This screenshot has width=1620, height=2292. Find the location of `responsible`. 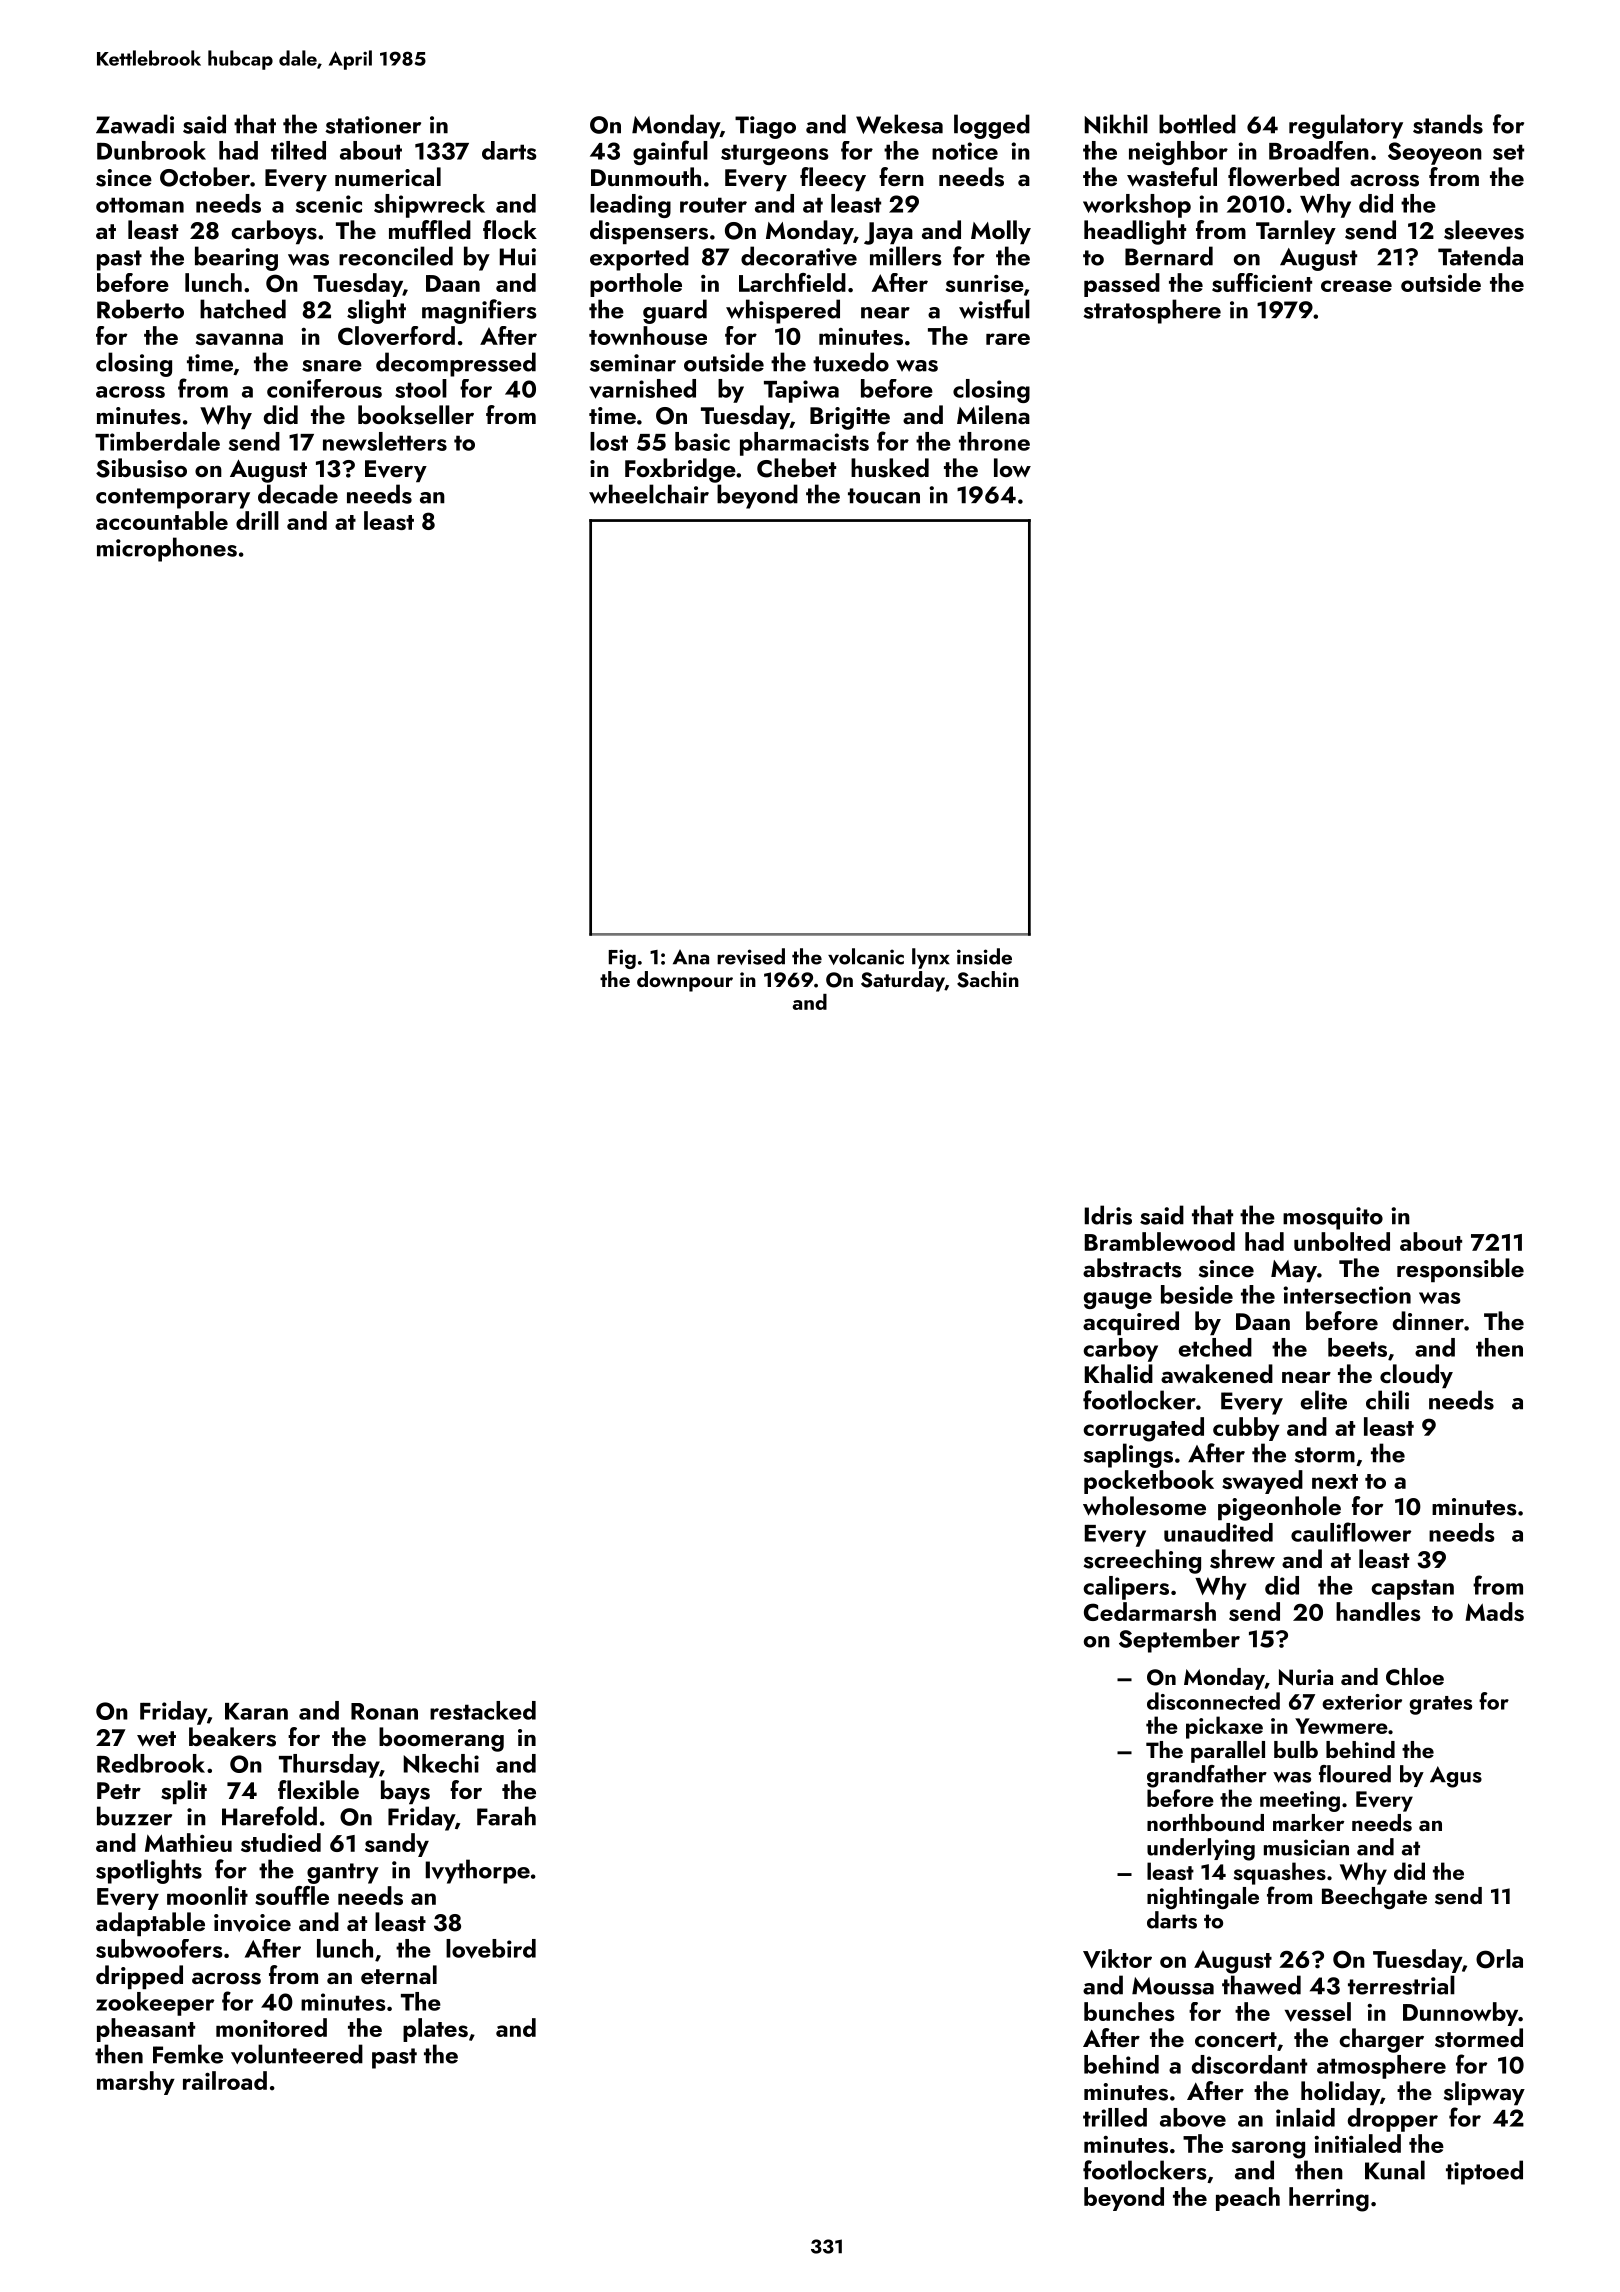

responsible is located at coordinates (1460, 1270).
